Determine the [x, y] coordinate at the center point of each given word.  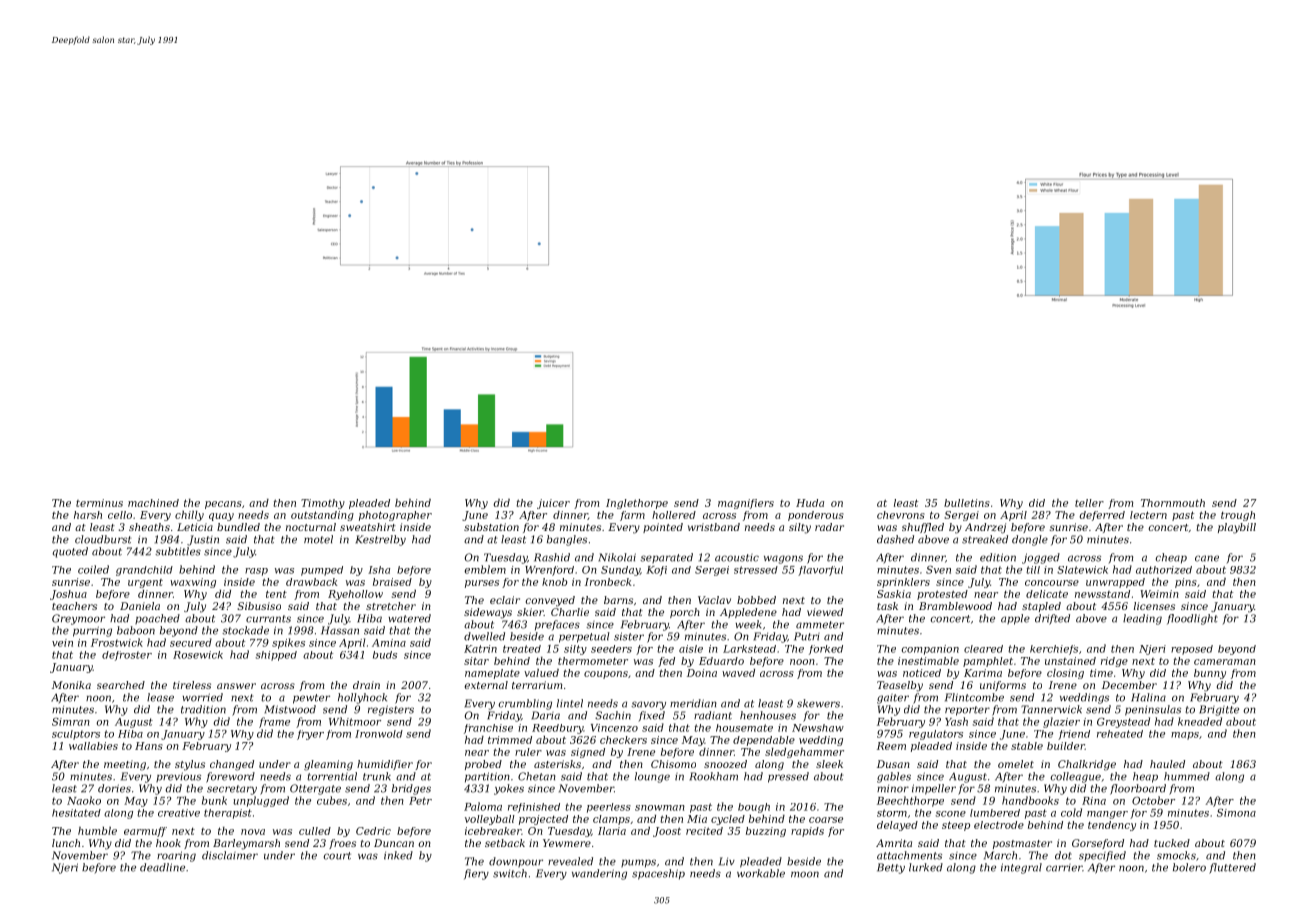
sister [629, 636]
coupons [606, 675]
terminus [99, 503]
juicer [553, 504]
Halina [1148, 697]
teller [1089, 503]
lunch [66, 843]
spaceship [658, 874]
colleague [1075, 777]
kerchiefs [1054, 650]
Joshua [68, 595]
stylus [190, 765]
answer [236, 686]
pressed [788, 777]
